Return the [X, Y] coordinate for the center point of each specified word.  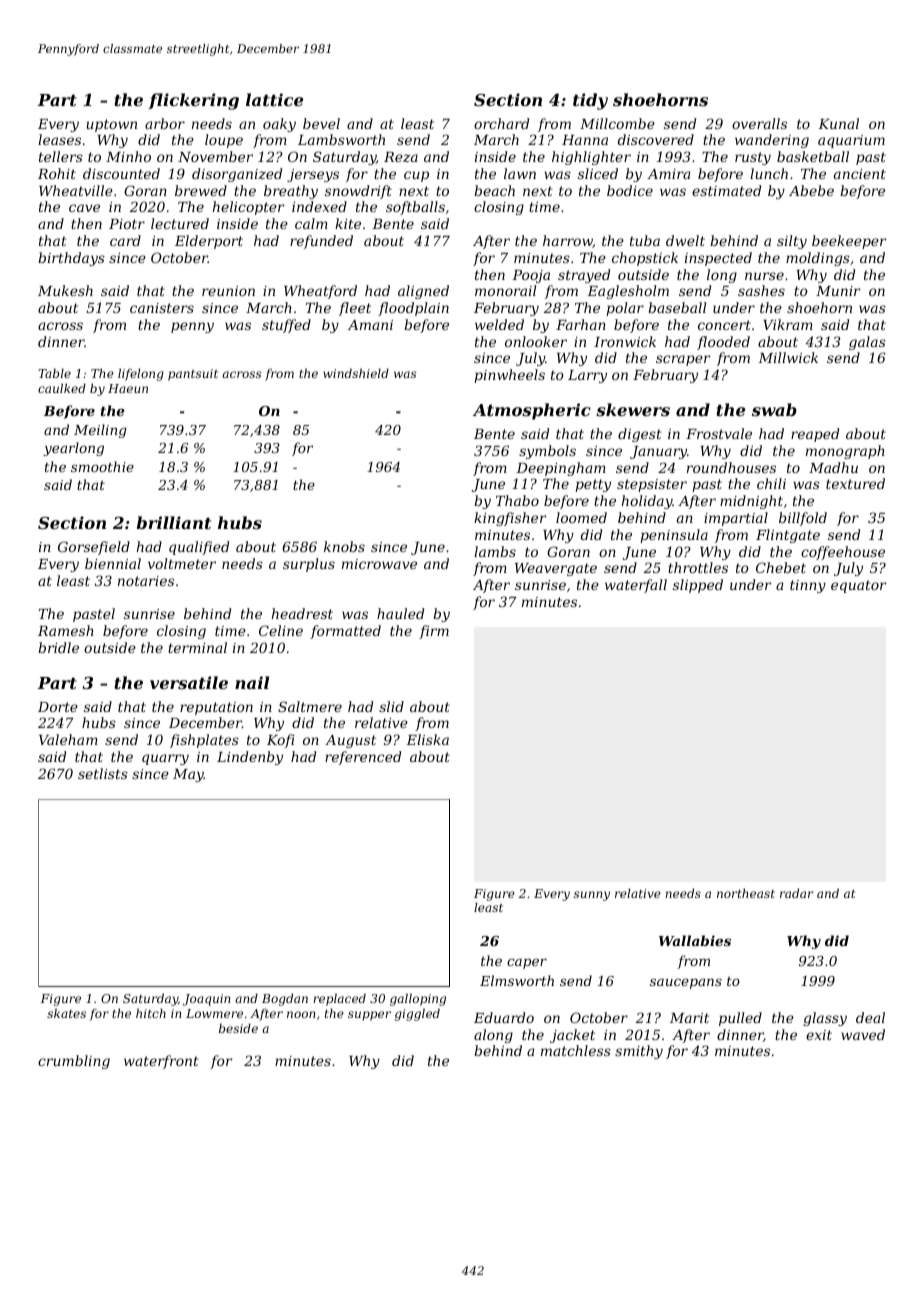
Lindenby [250, 758]
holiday [647, 502]
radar [797, 893]
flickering [193, 101]
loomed [581, 517]
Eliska [427, 739]
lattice [275, 99]
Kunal [838, 123]
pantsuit [193, 375]
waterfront [161, 1062]
